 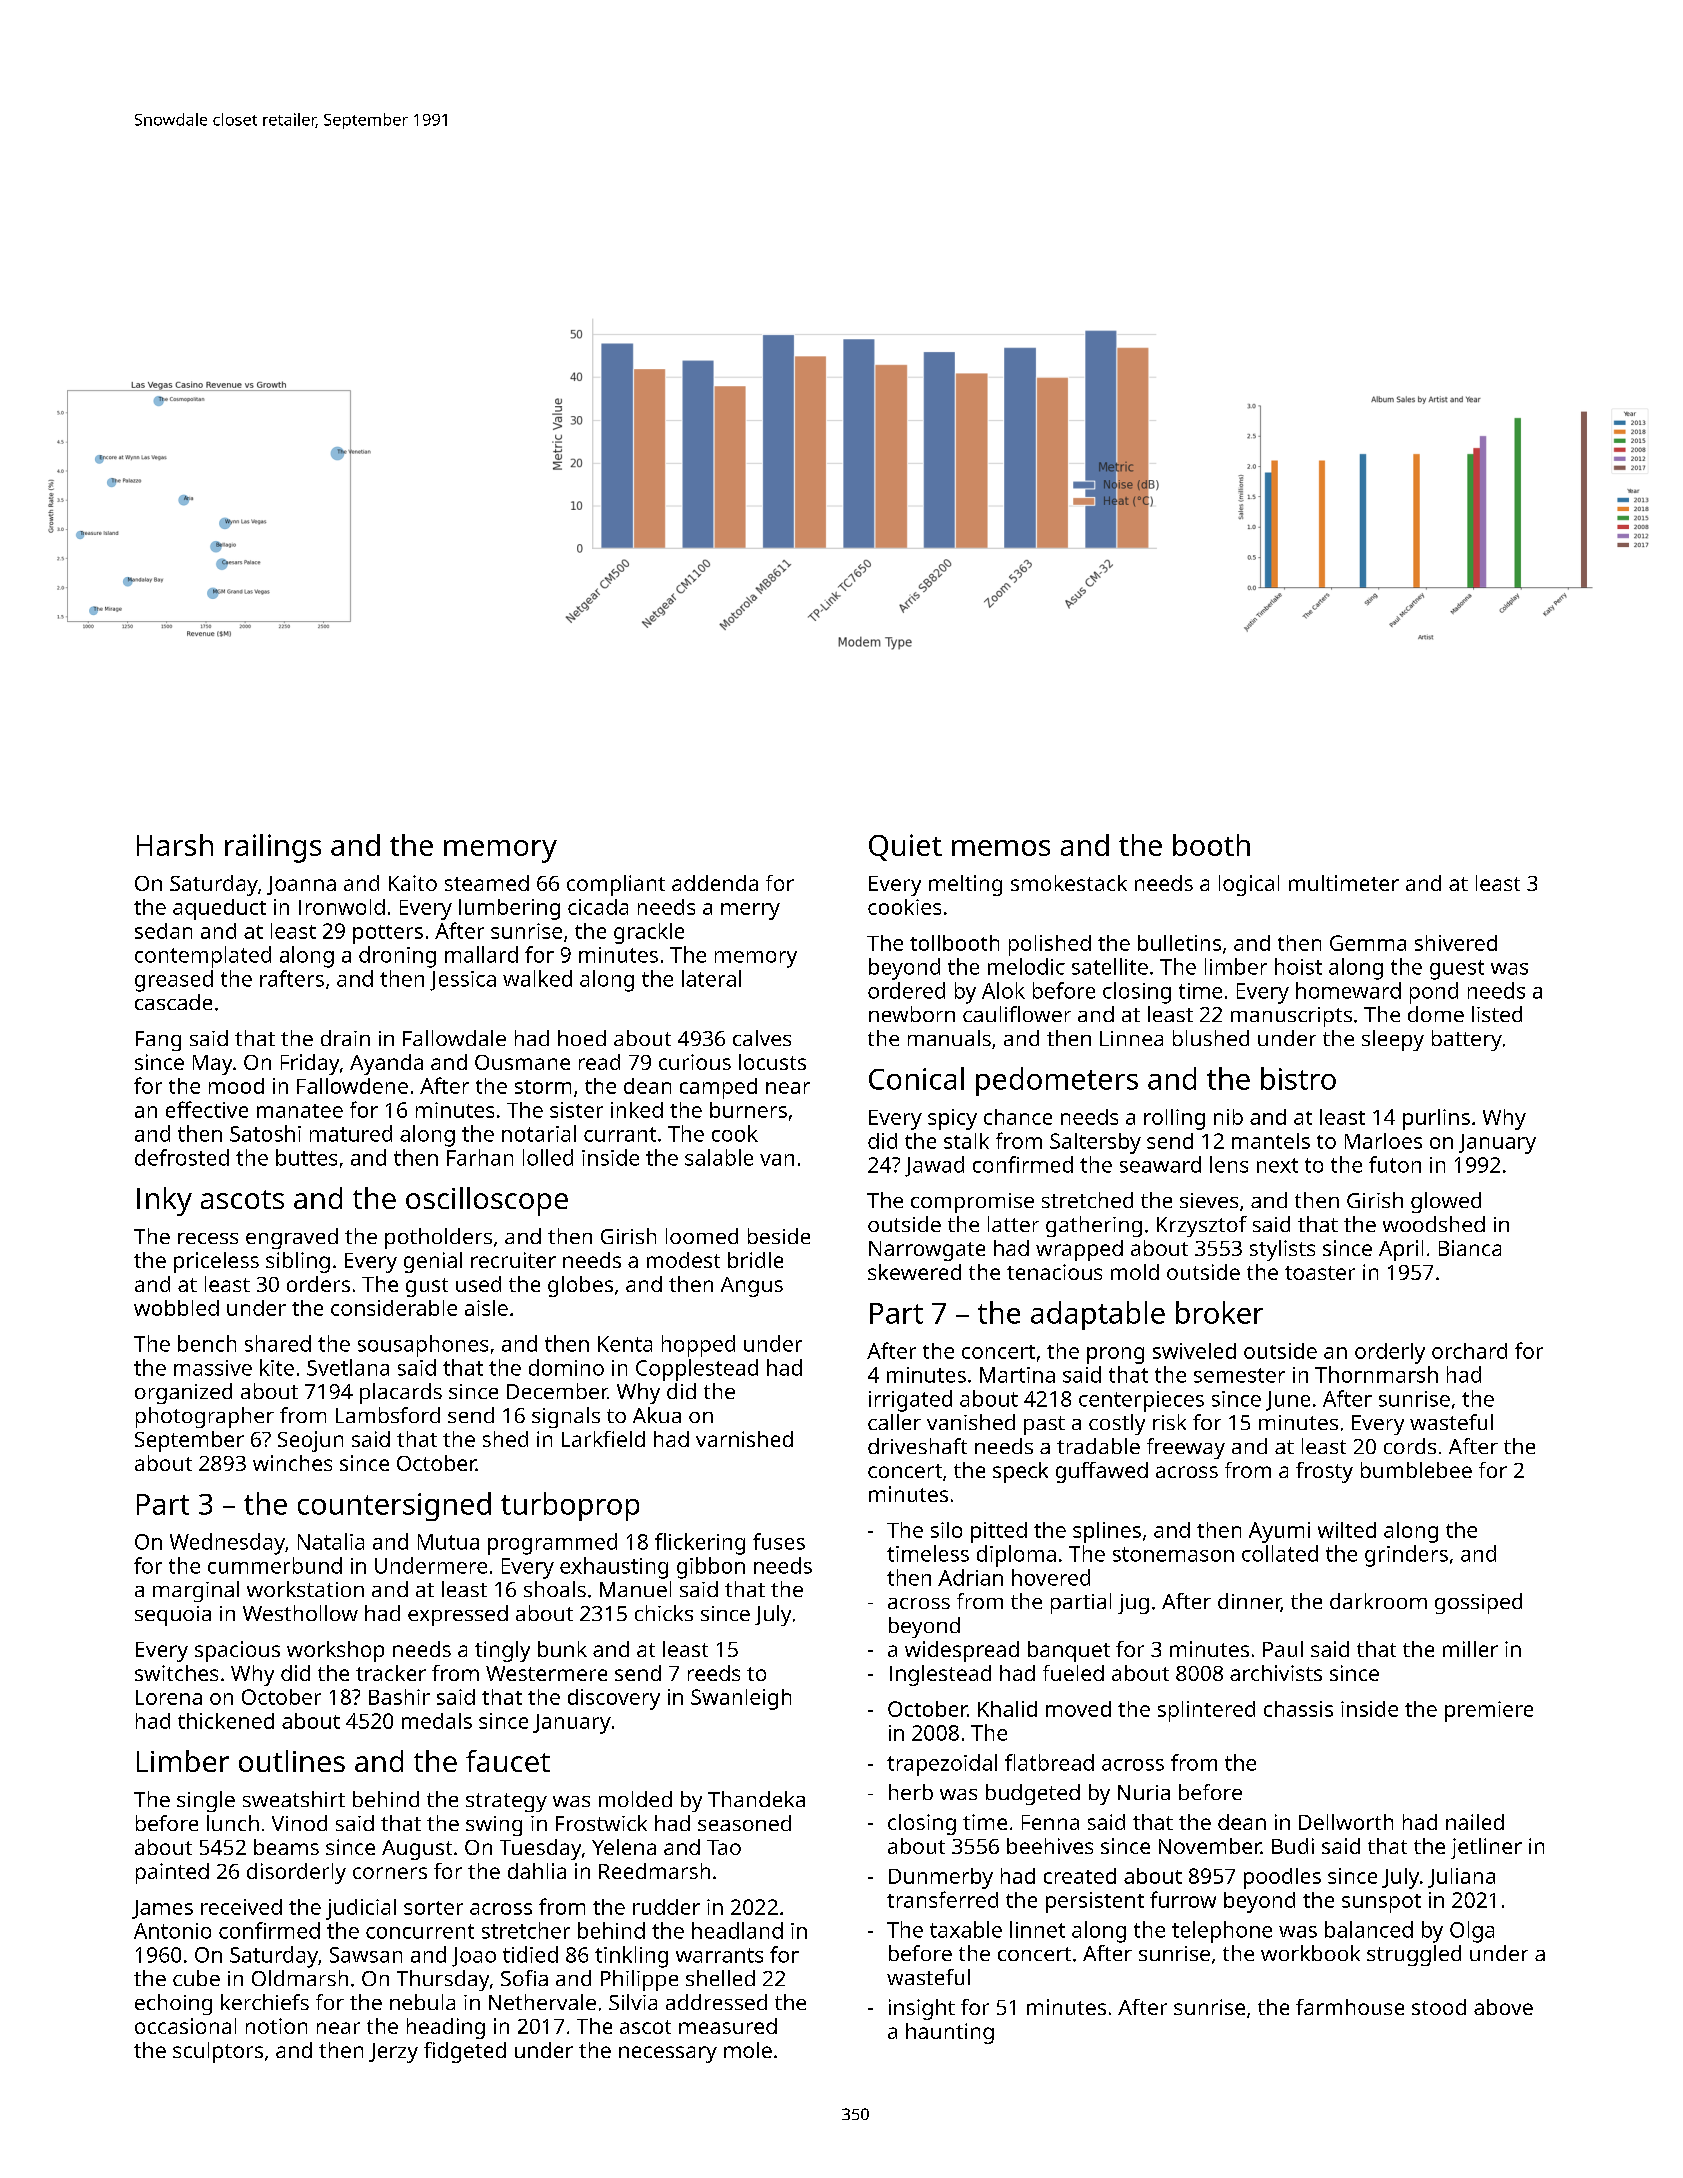 I want to click on Copplestead, so click(x=697, y=1370).
